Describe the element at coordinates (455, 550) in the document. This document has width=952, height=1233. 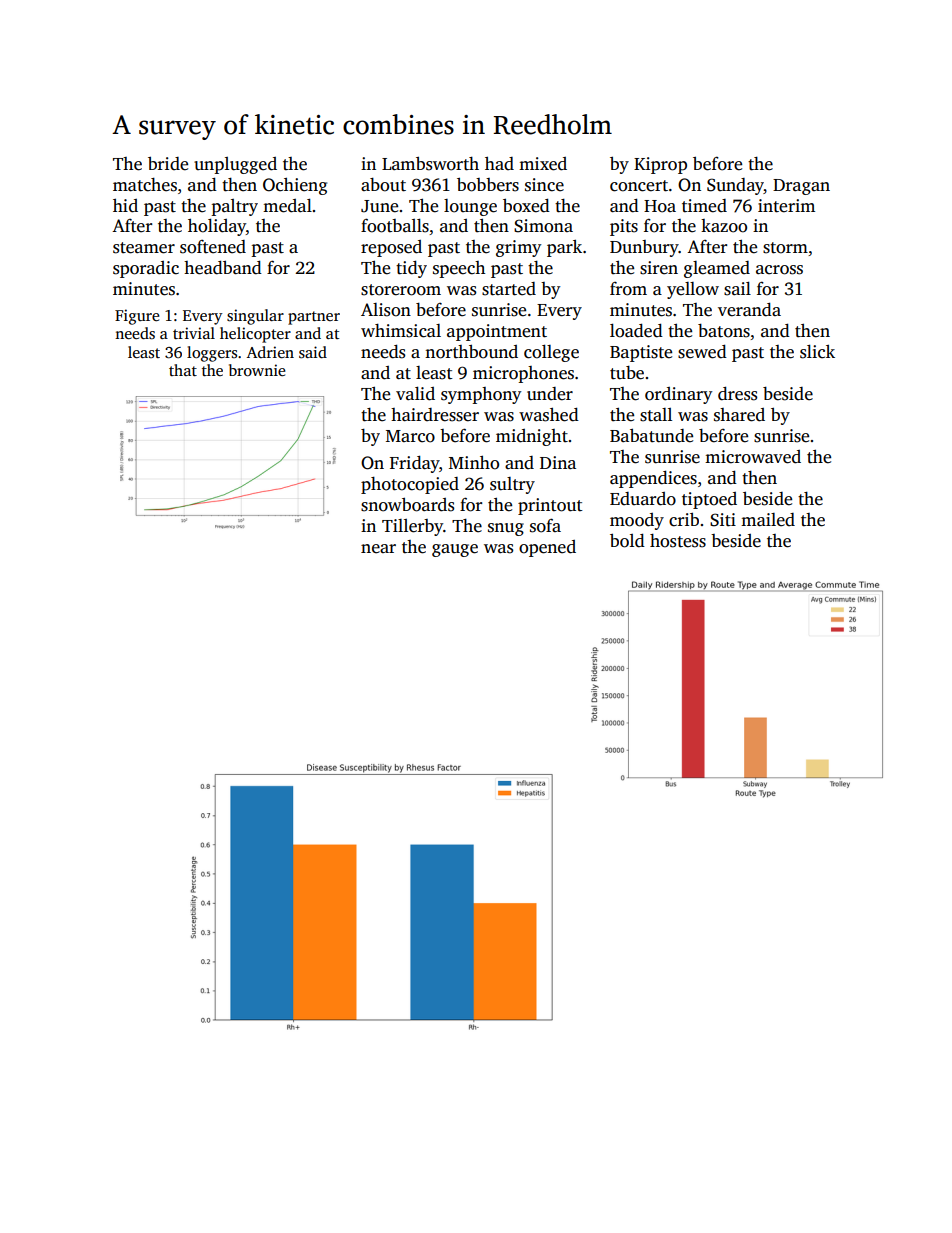
I see `gauge` at that location.
